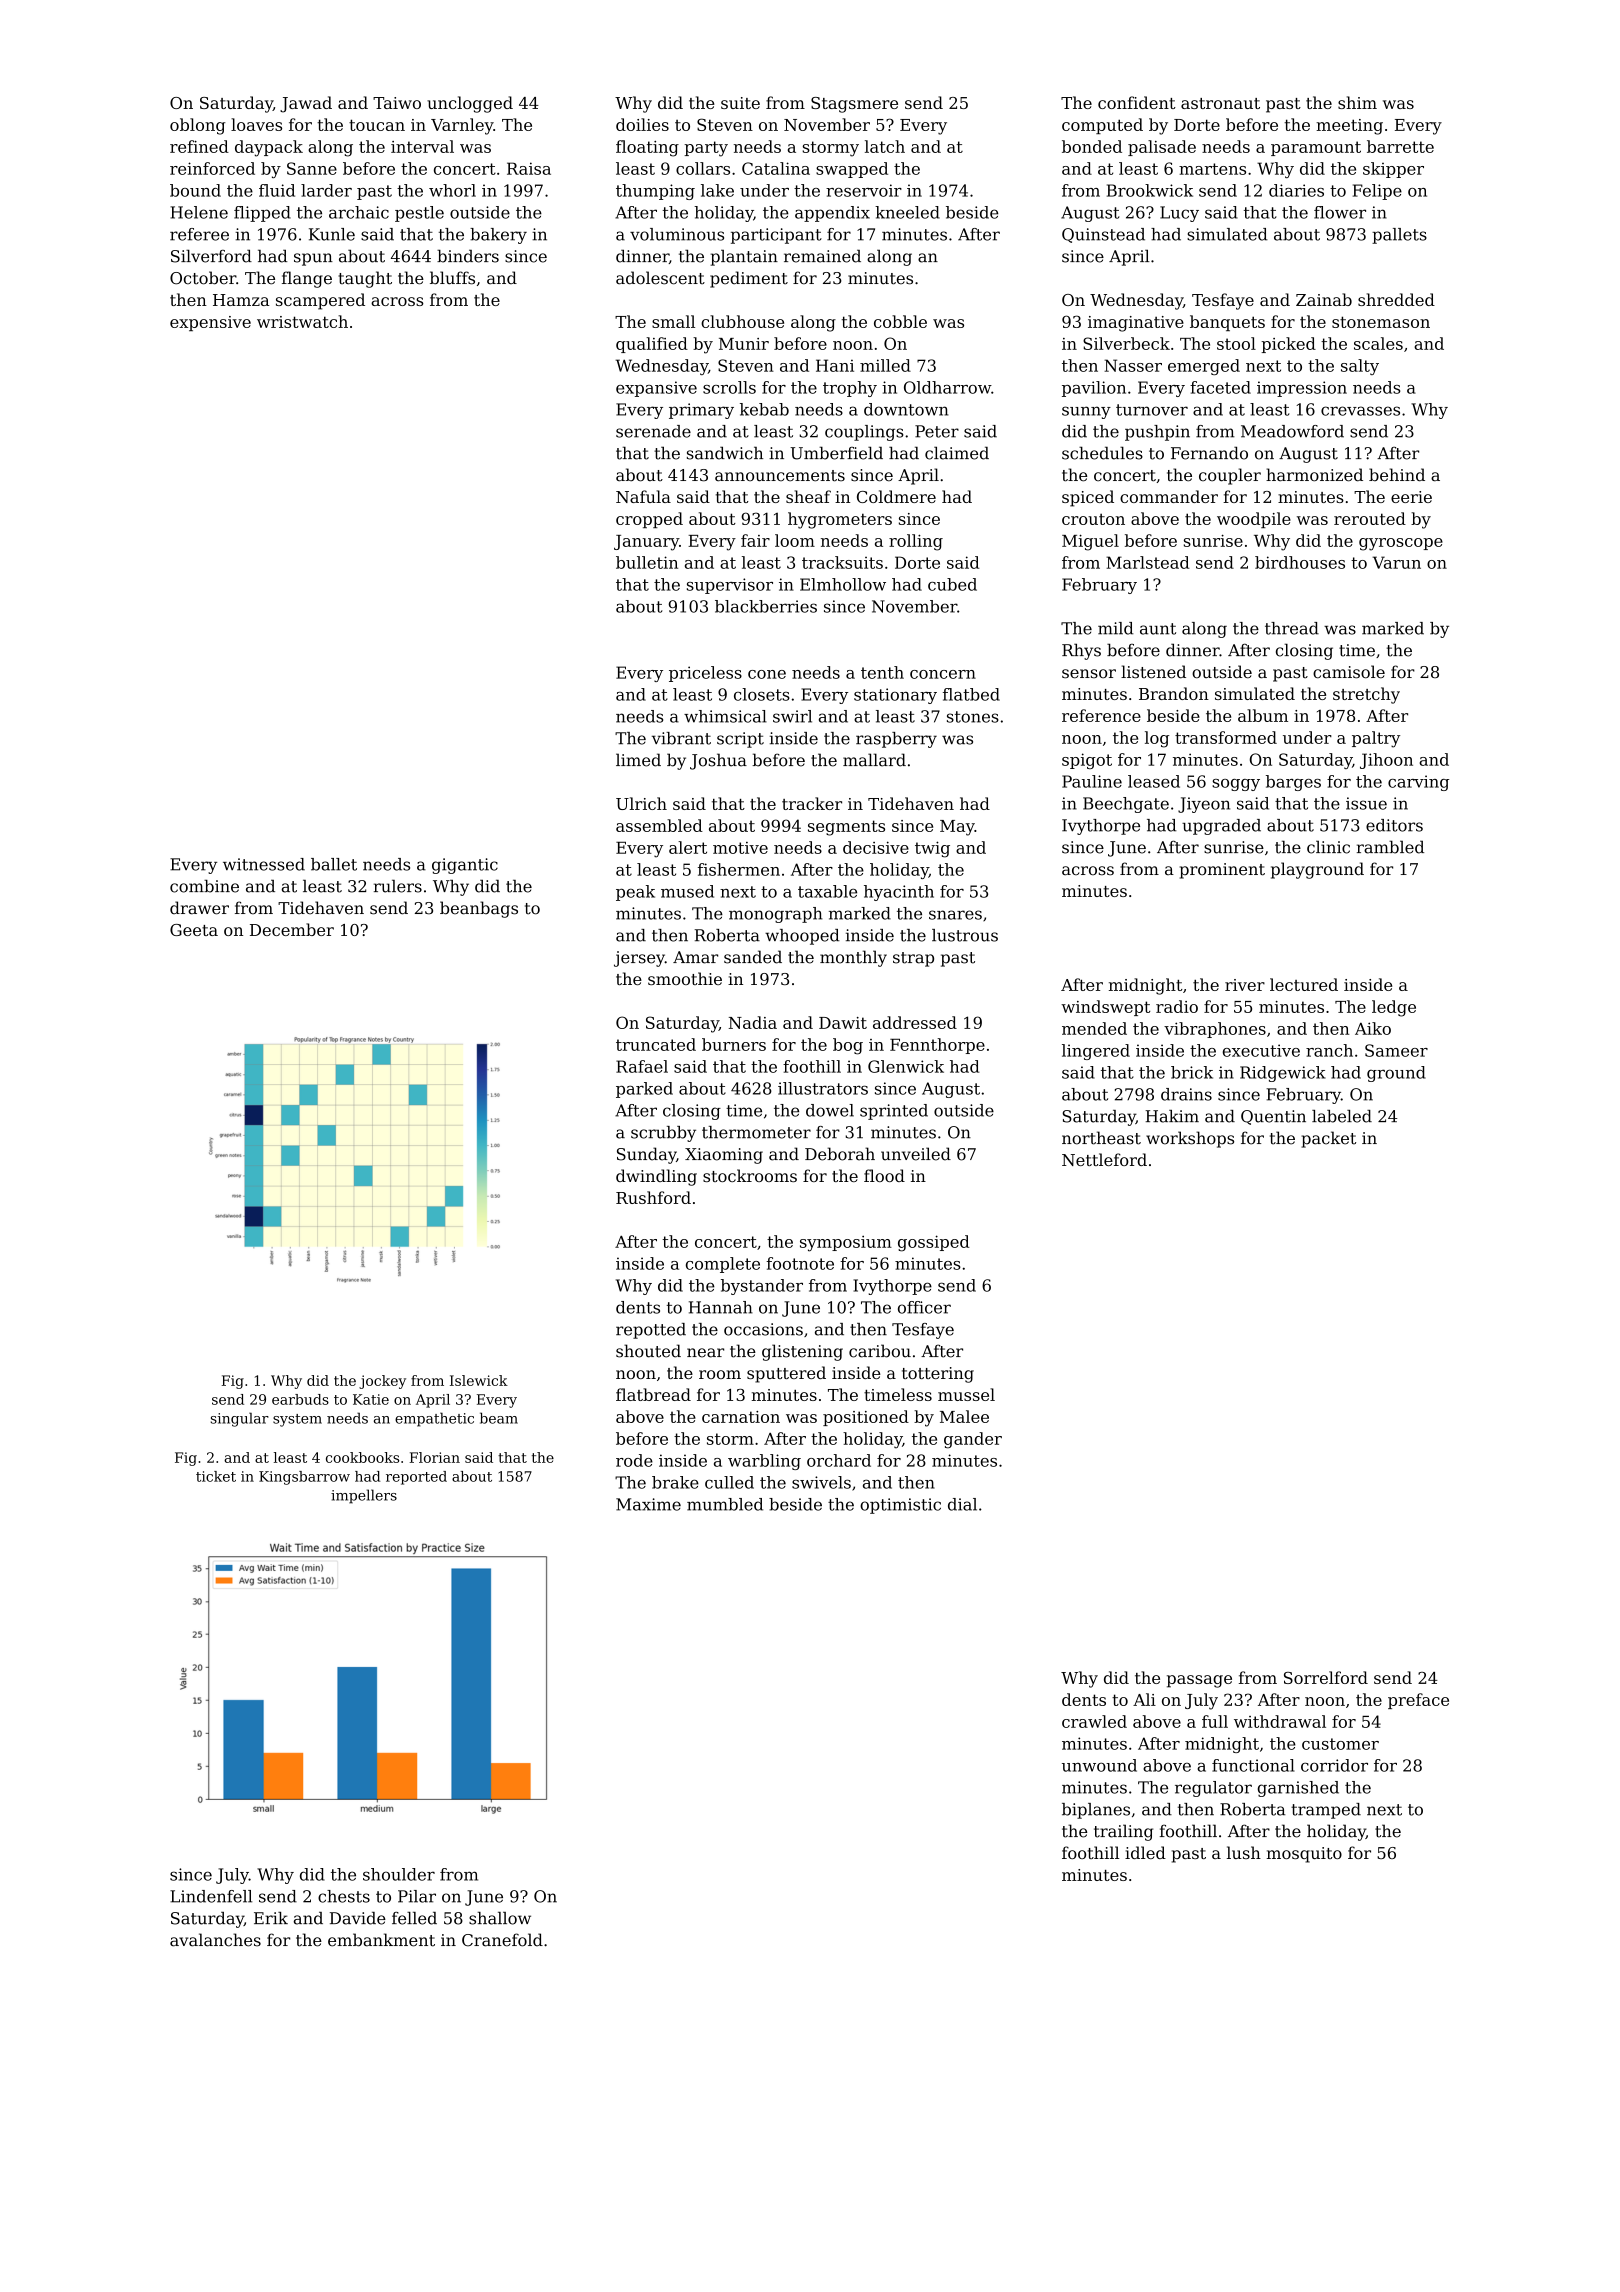 The height and width of the document is (2292, 1620). What do you see at coordinates (900, 1506) in the document?
I see `optimistic` at bounding box center [900, 1506].
